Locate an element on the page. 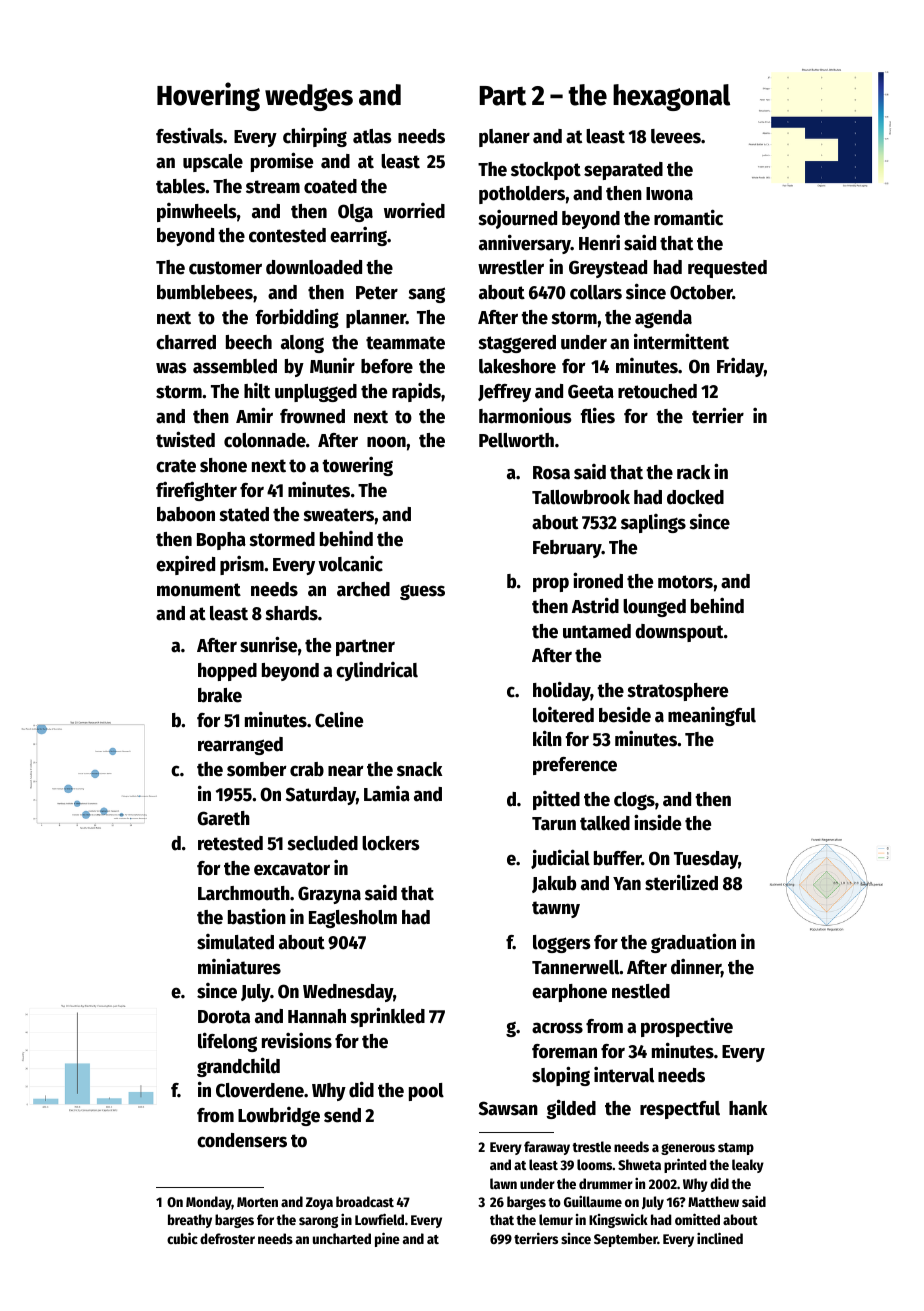  pool is located at coordinates (426, 1092).
